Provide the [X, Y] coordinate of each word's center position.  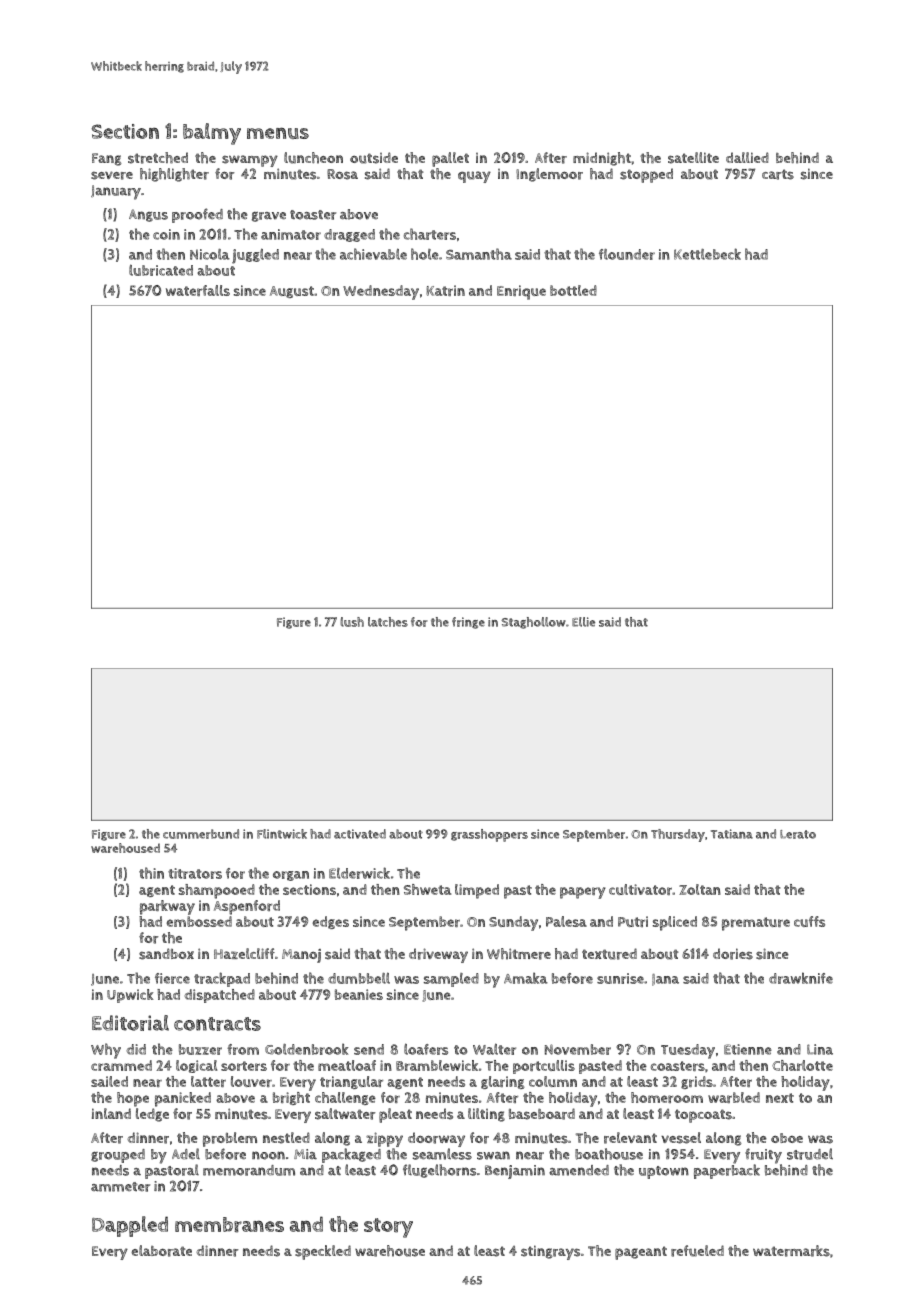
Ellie [583, 622]
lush [352, 622]
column [553, 1081]
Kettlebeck [707, 254]
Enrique [521, 292]
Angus [148, 215]
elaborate [161, 1251]
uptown [664, 1172]
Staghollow [533, 623]
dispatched [220, 996]
